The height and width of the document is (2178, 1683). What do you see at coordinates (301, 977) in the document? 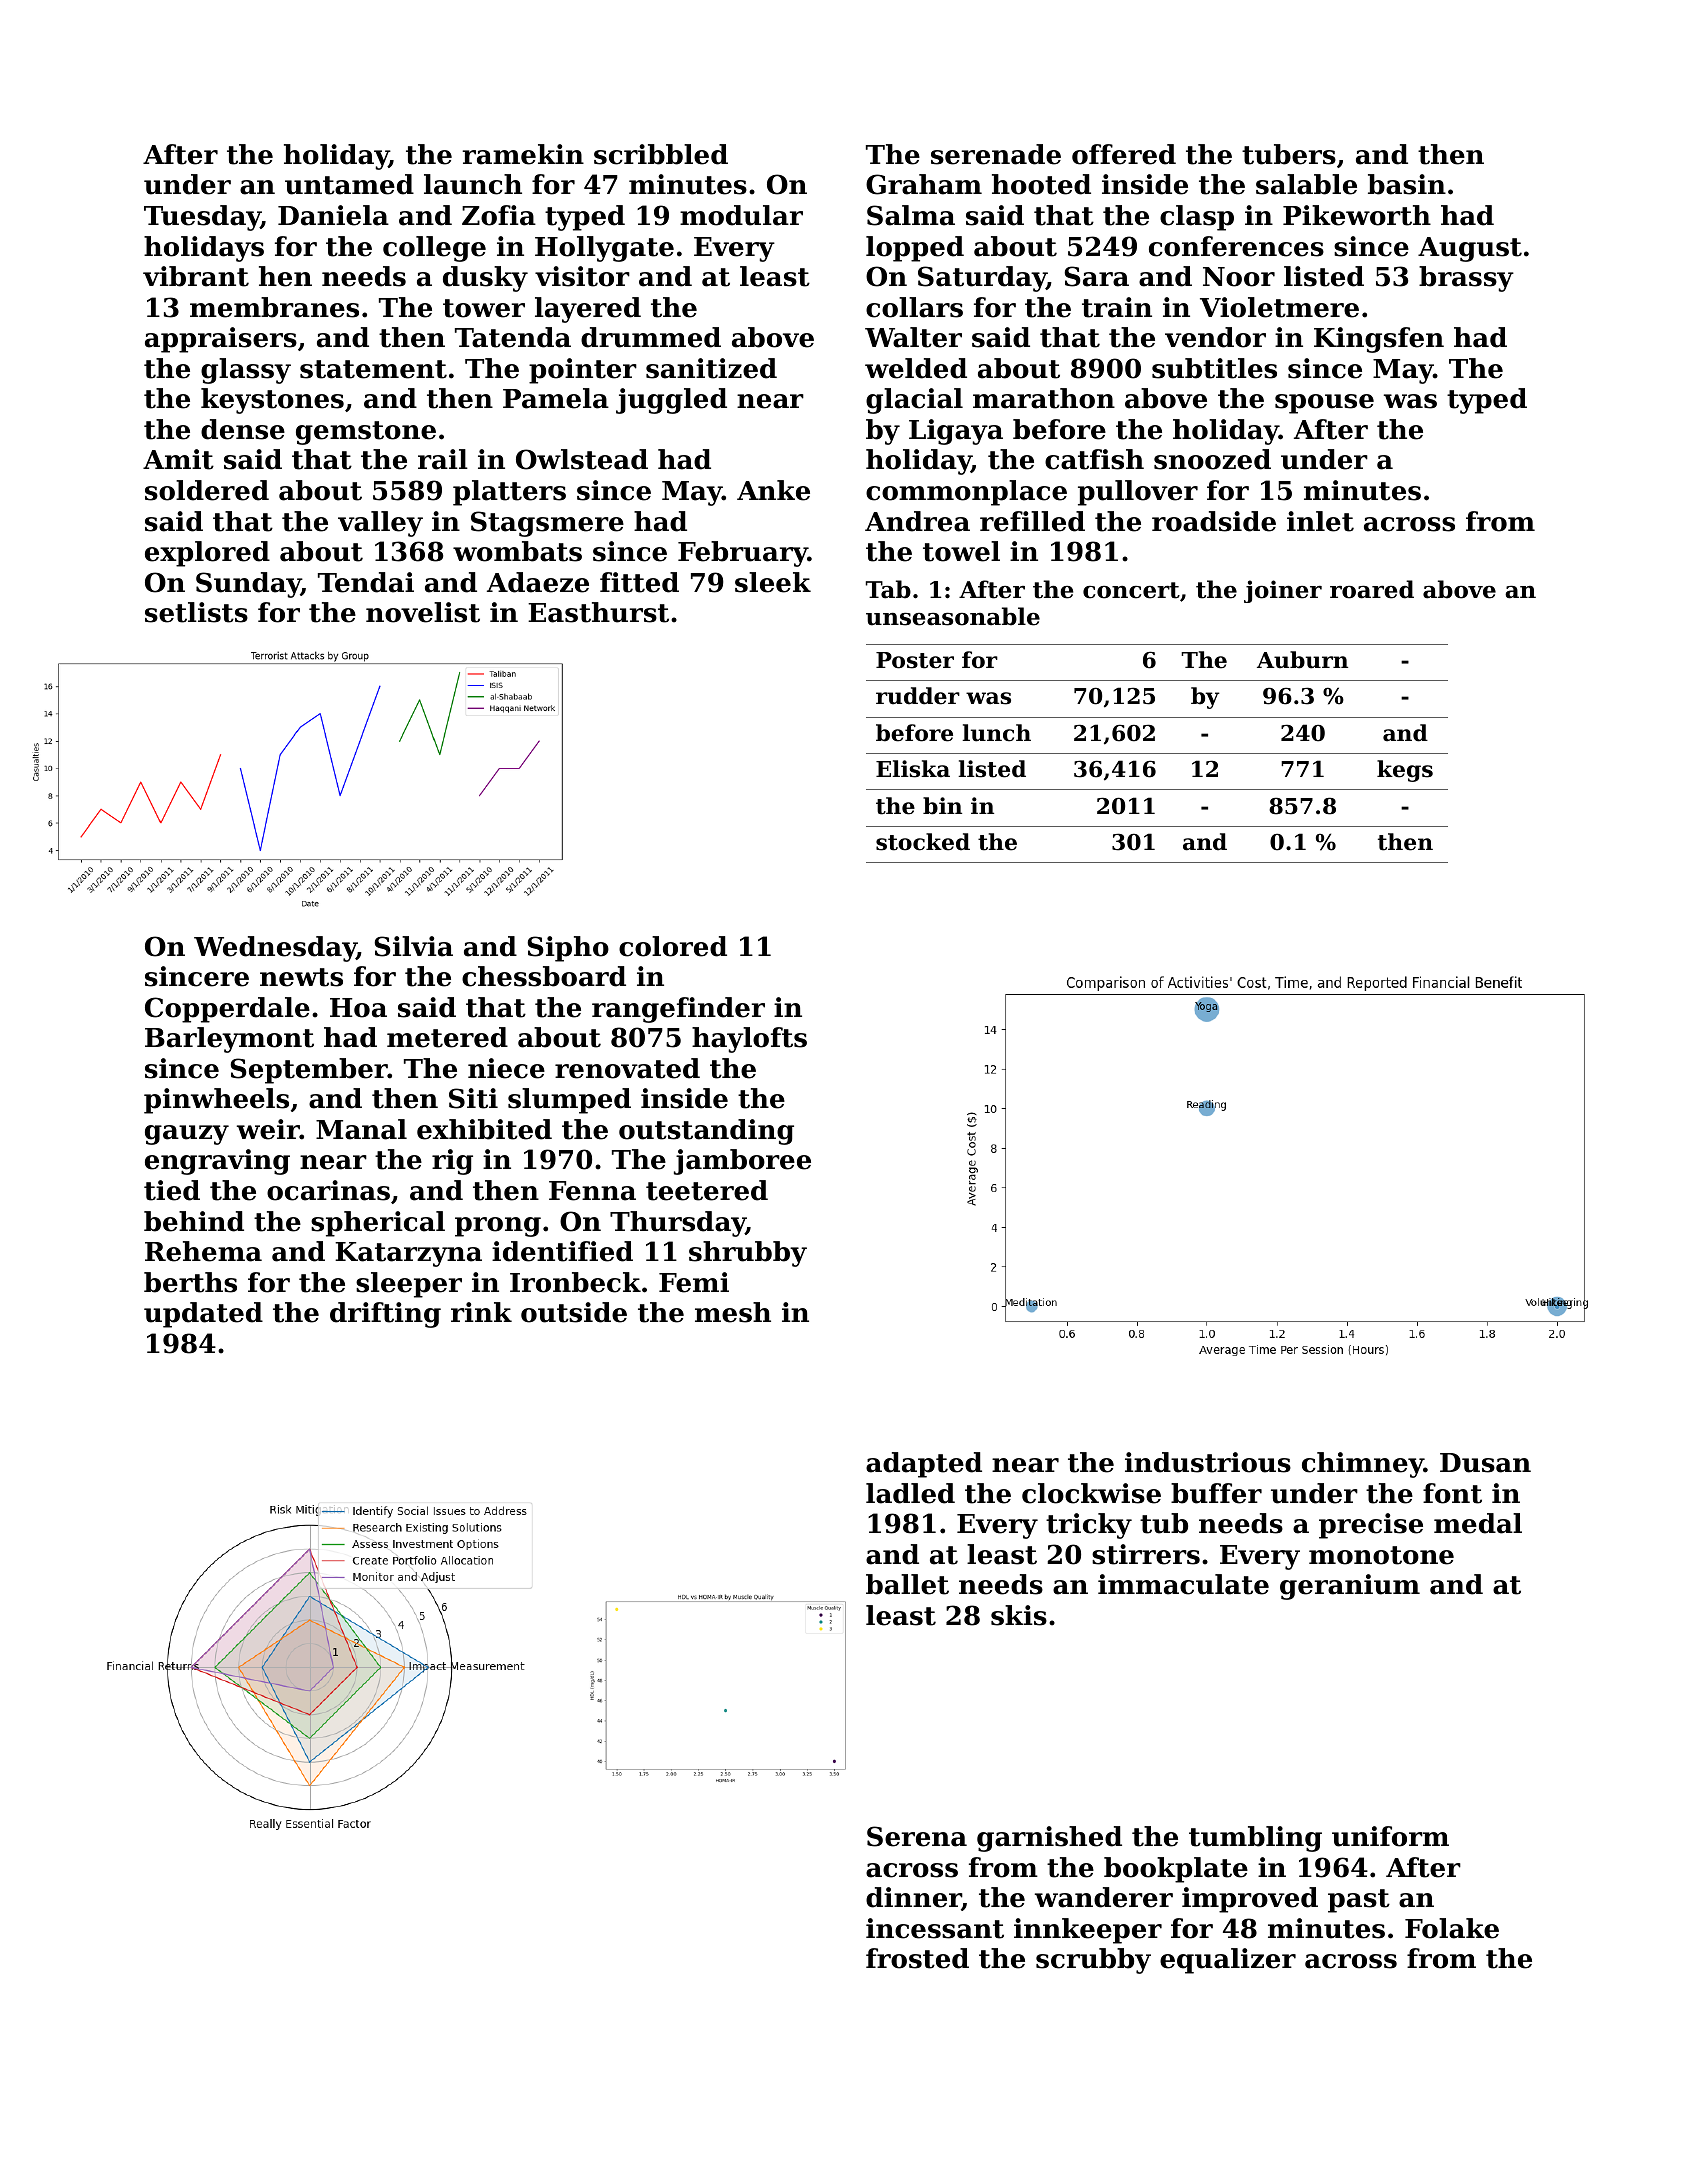
I see `newts` at bounding box center [301, 977].
